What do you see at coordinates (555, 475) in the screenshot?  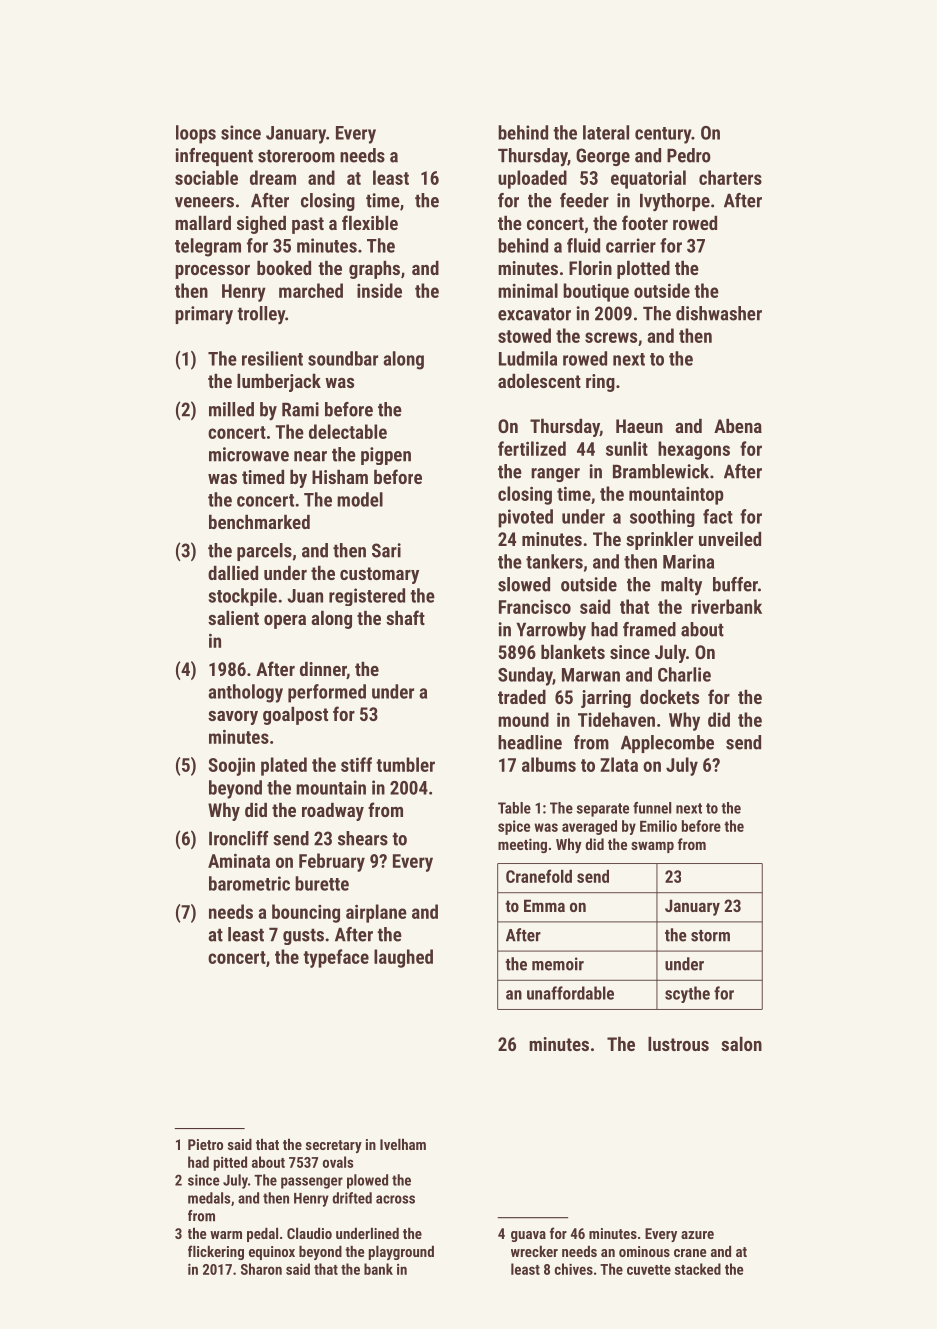 I see `ranger` at bounding box center [555, 475].
